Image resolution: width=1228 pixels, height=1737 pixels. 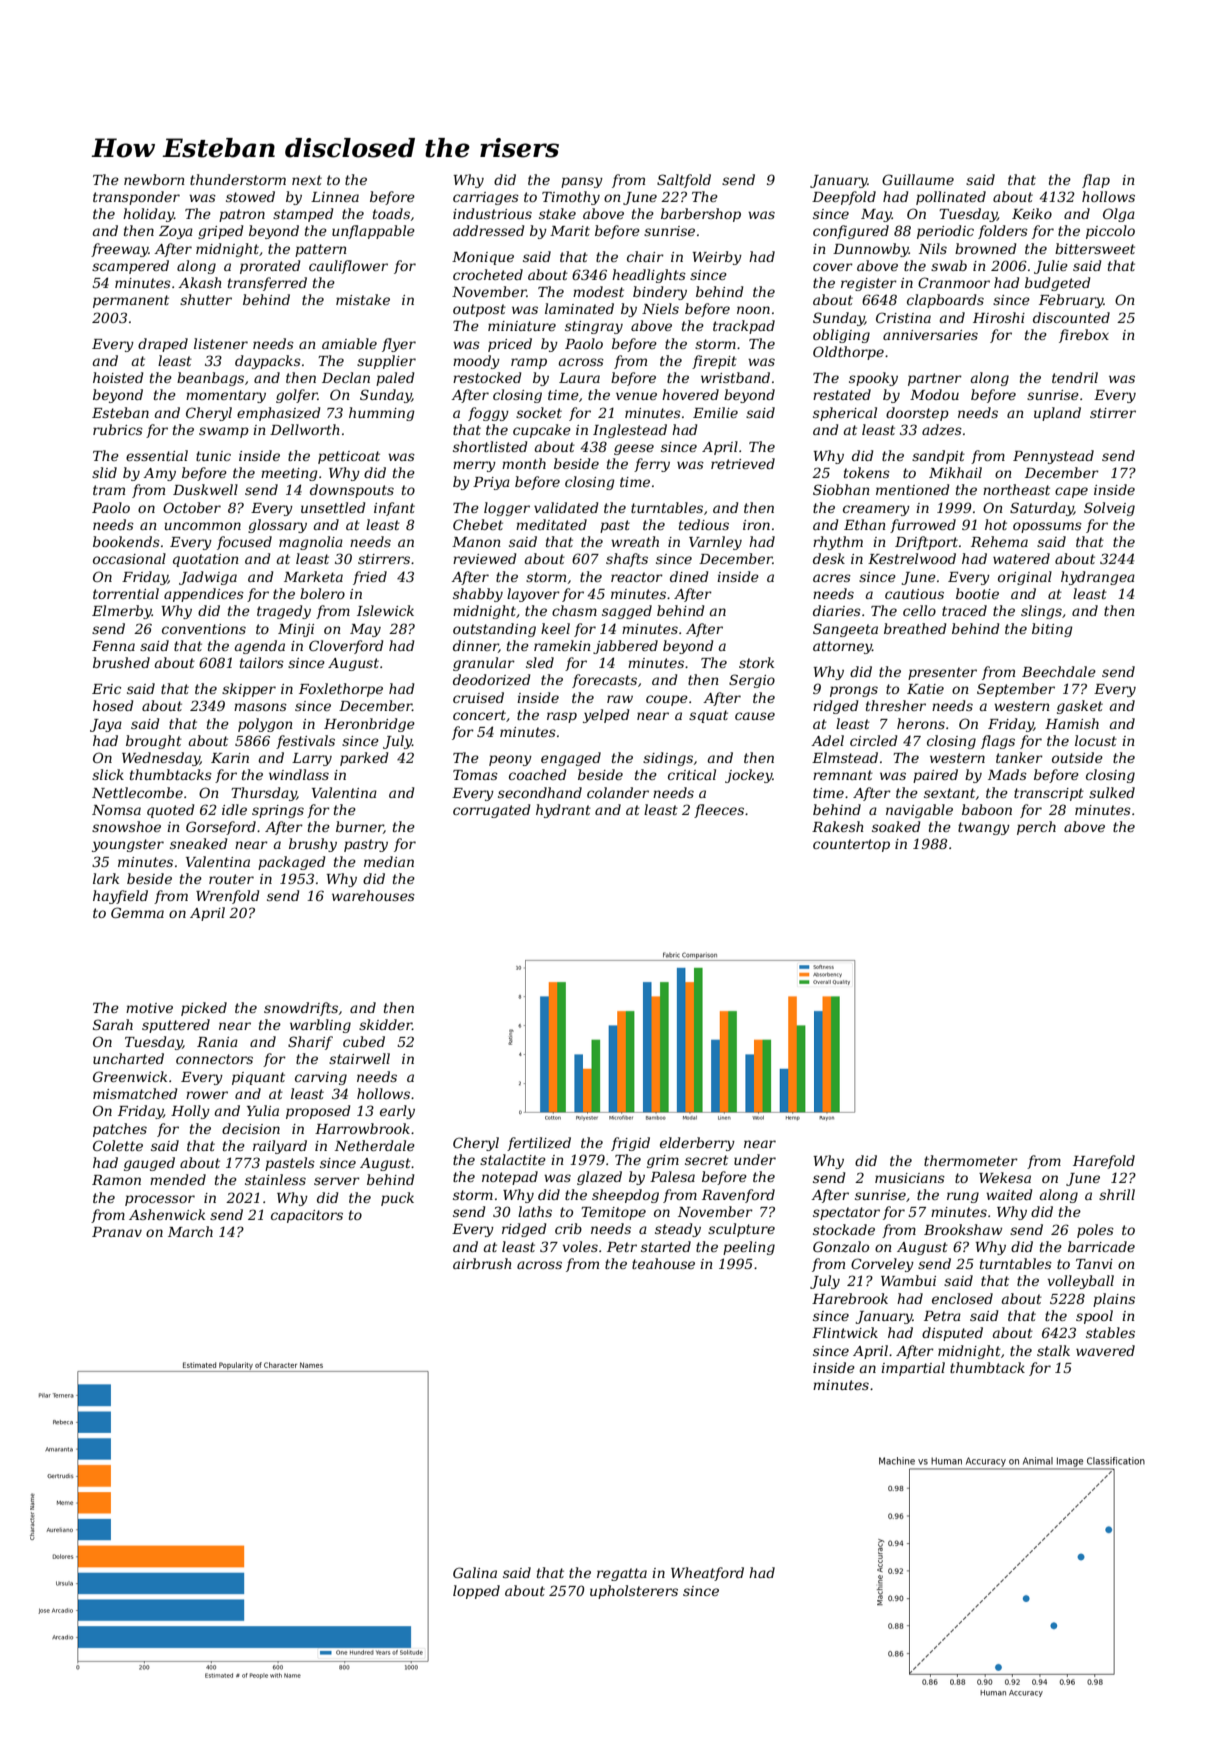 What do you see at coordinates (1101, 1246) in the page?
I see `barricade` at bounding box center [1101, 1246].
